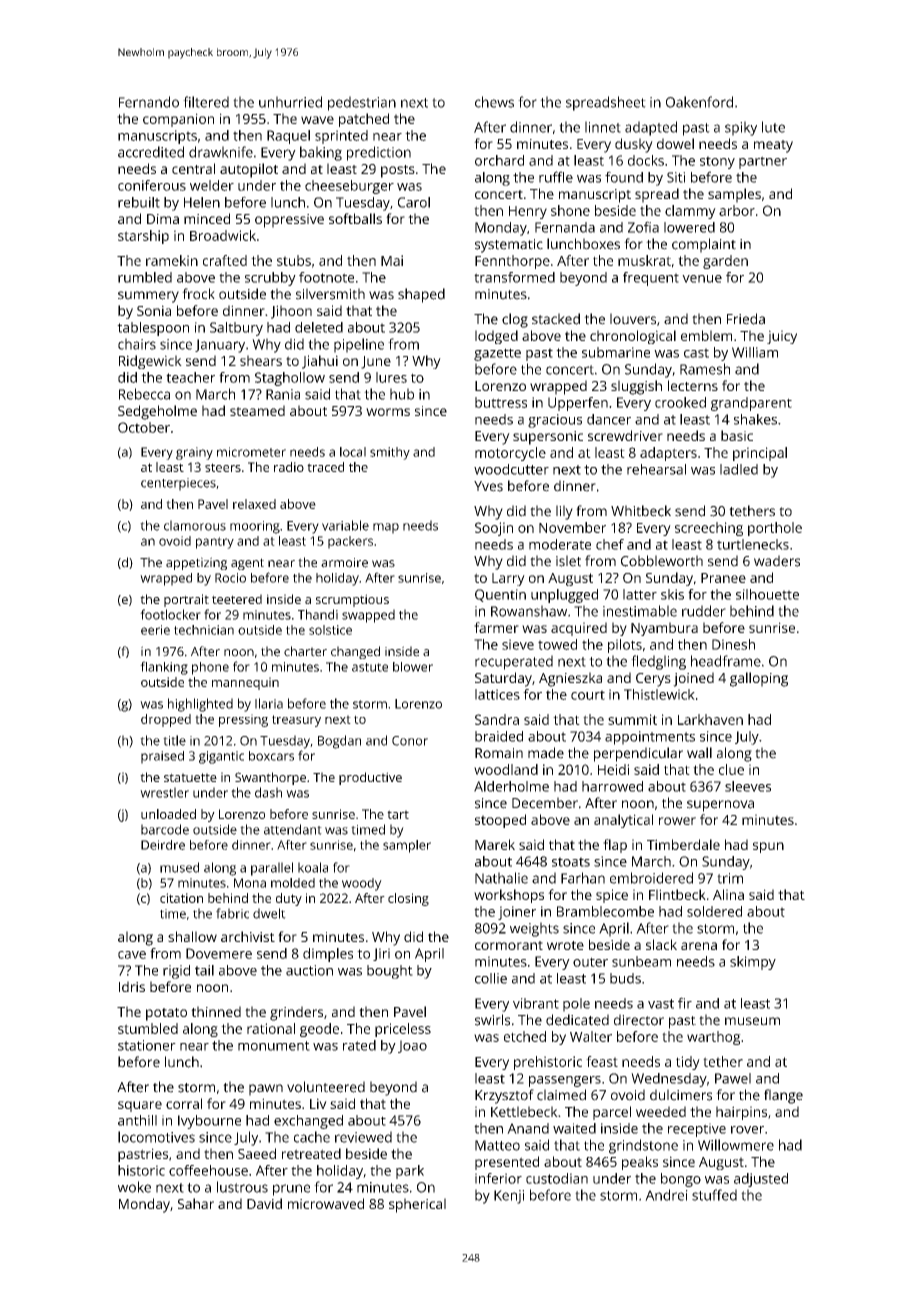 This screenshot has width=924, height=1314. Describe the element at coordinates (150, 362) in the screenshot. I see `Ridgewick` at that location.
